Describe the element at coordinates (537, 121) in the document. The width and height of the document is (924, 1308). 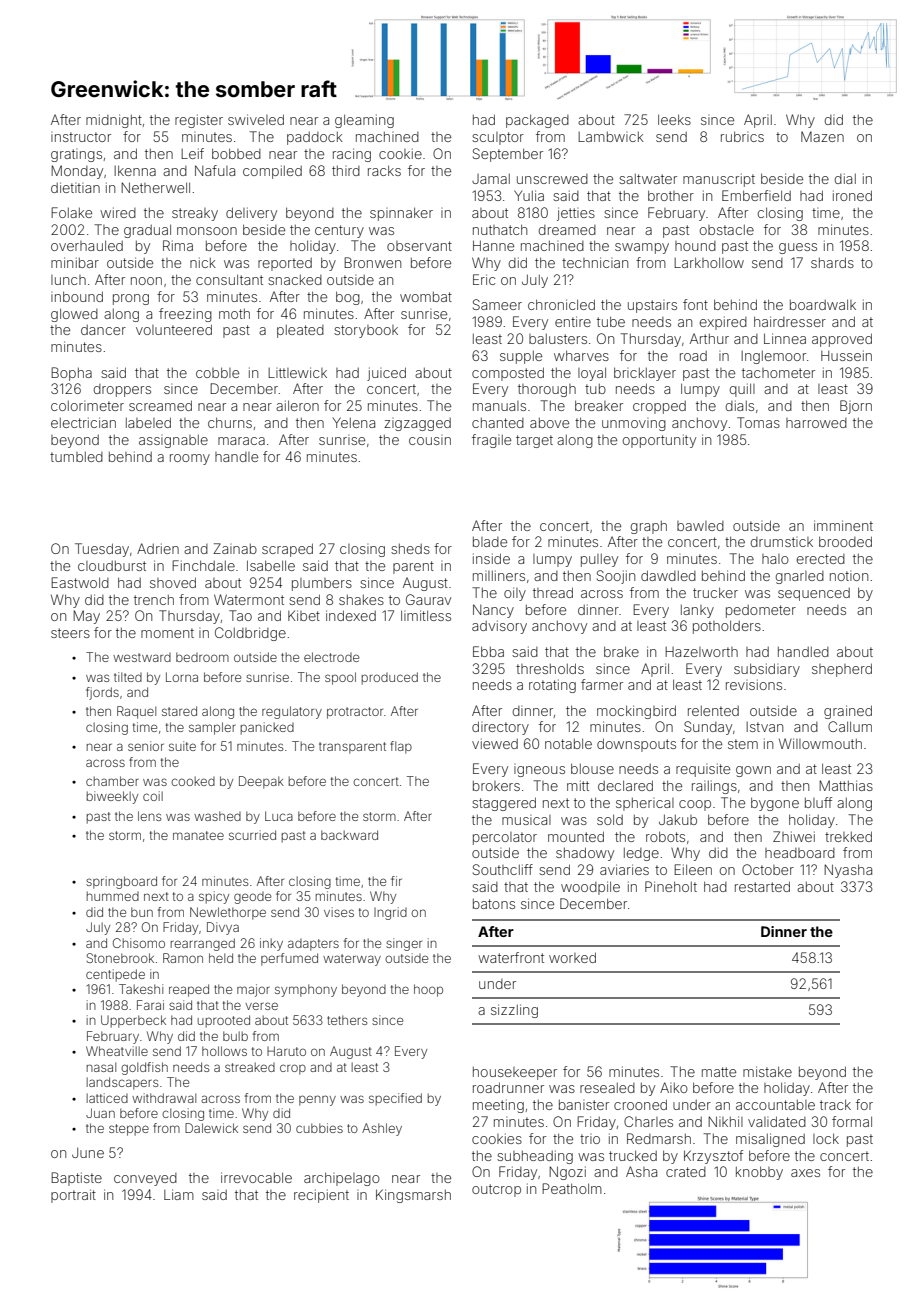
I see `packaged` at that location.
